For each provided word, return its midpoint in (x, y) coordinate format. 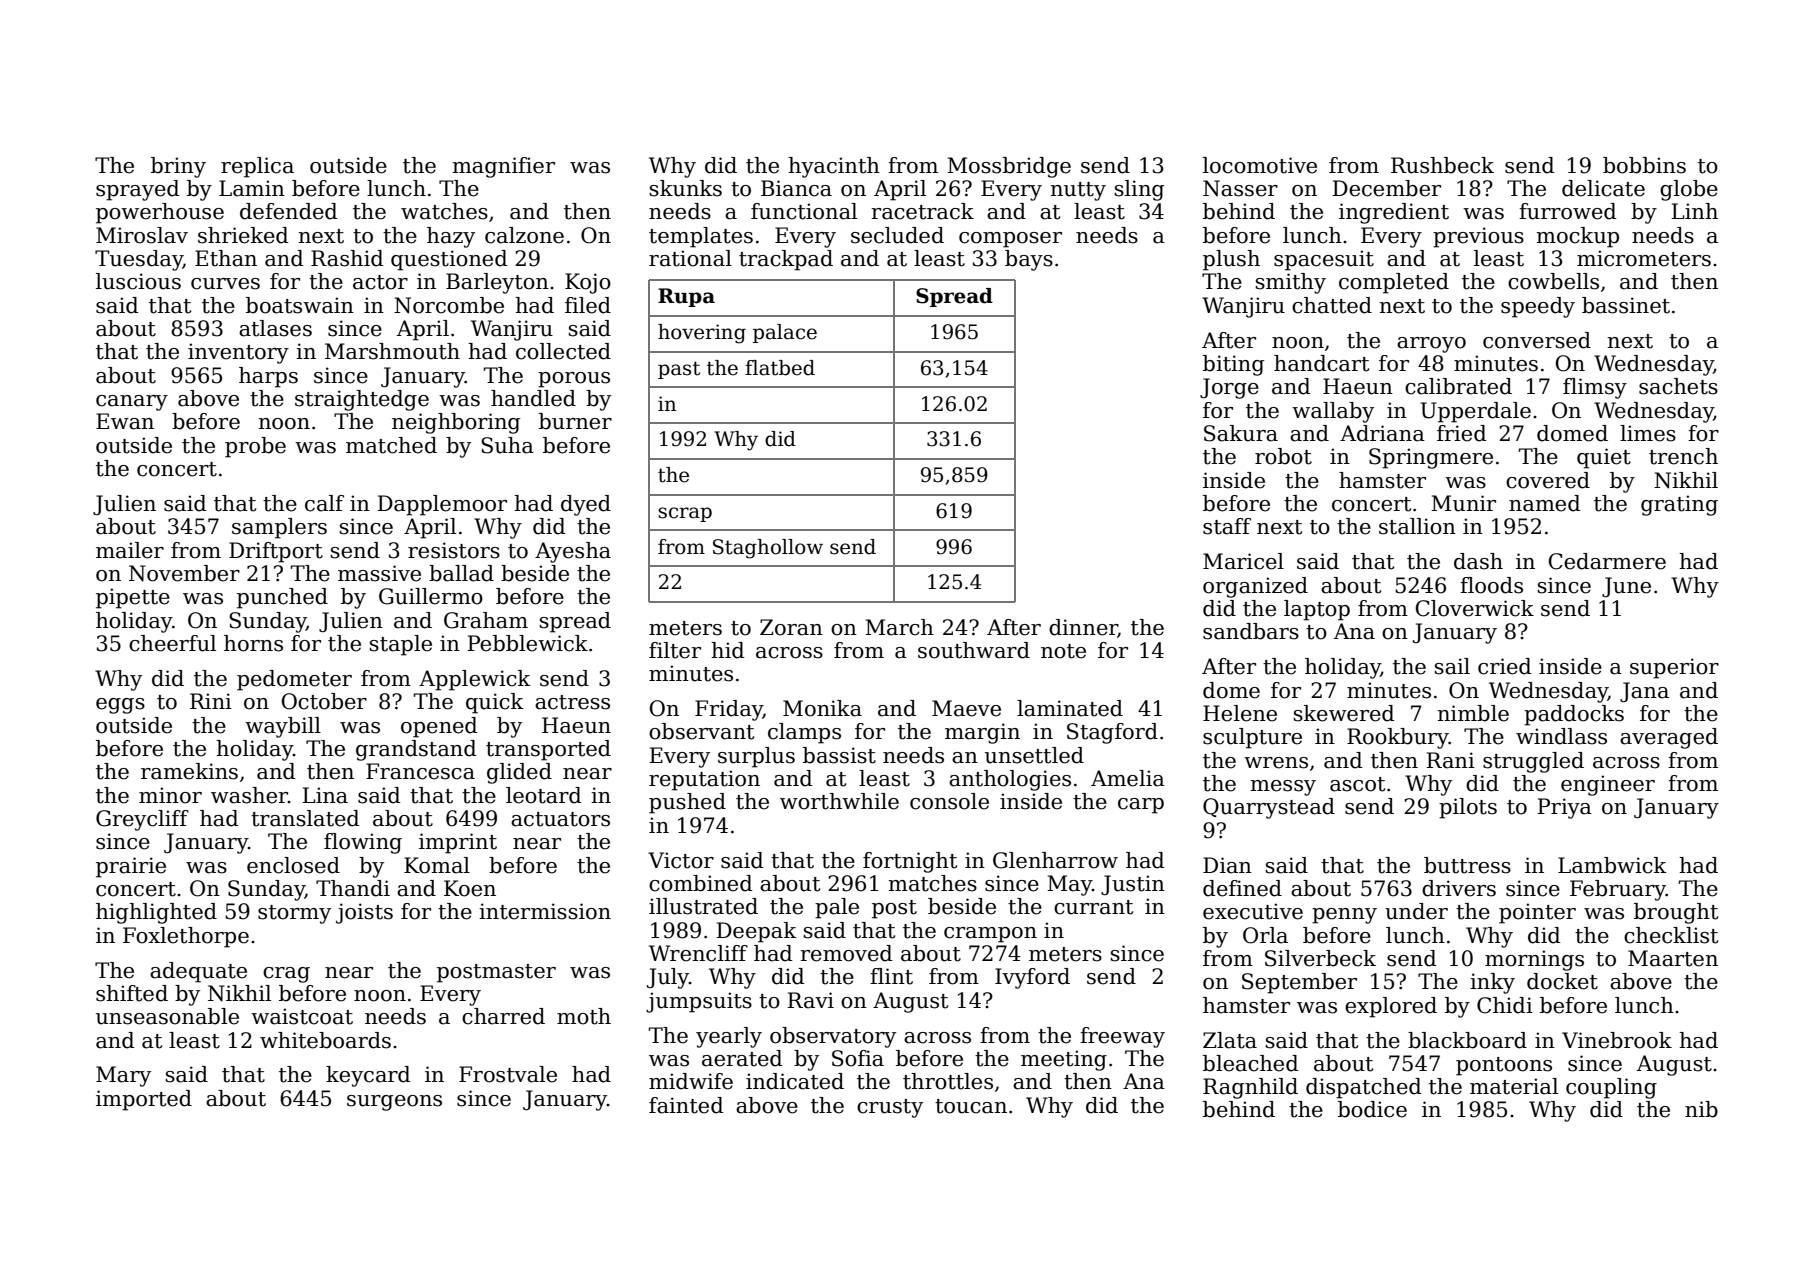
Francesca (420, 771)
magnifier (503, 167)
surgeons (394, 1103)
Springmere (1431, 458)
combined (701, 883)
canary (132, 403)
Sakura (1241, 433)
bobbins (1644, 165)
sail (1452, 666)
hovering (702, 334)
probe (255, 447)
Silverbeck (1320, 958)
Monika (822, 708)
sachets (1678, 386)
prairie (131, 867)
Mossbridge (1009, 167)
